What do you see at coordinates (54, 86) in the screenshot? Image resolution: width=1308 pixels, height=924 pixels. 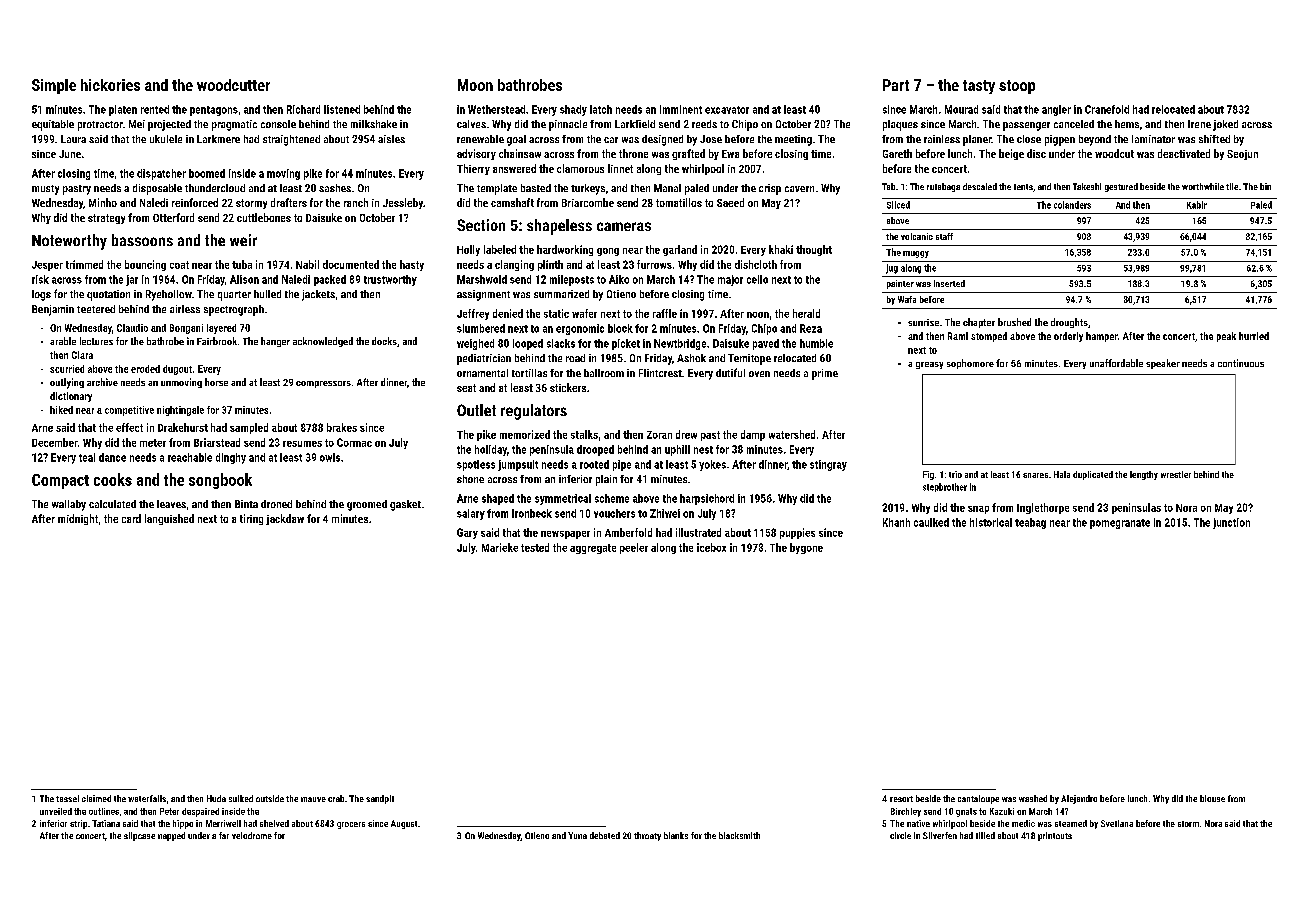 I see `Simple` at bounding box center [54, 86].
